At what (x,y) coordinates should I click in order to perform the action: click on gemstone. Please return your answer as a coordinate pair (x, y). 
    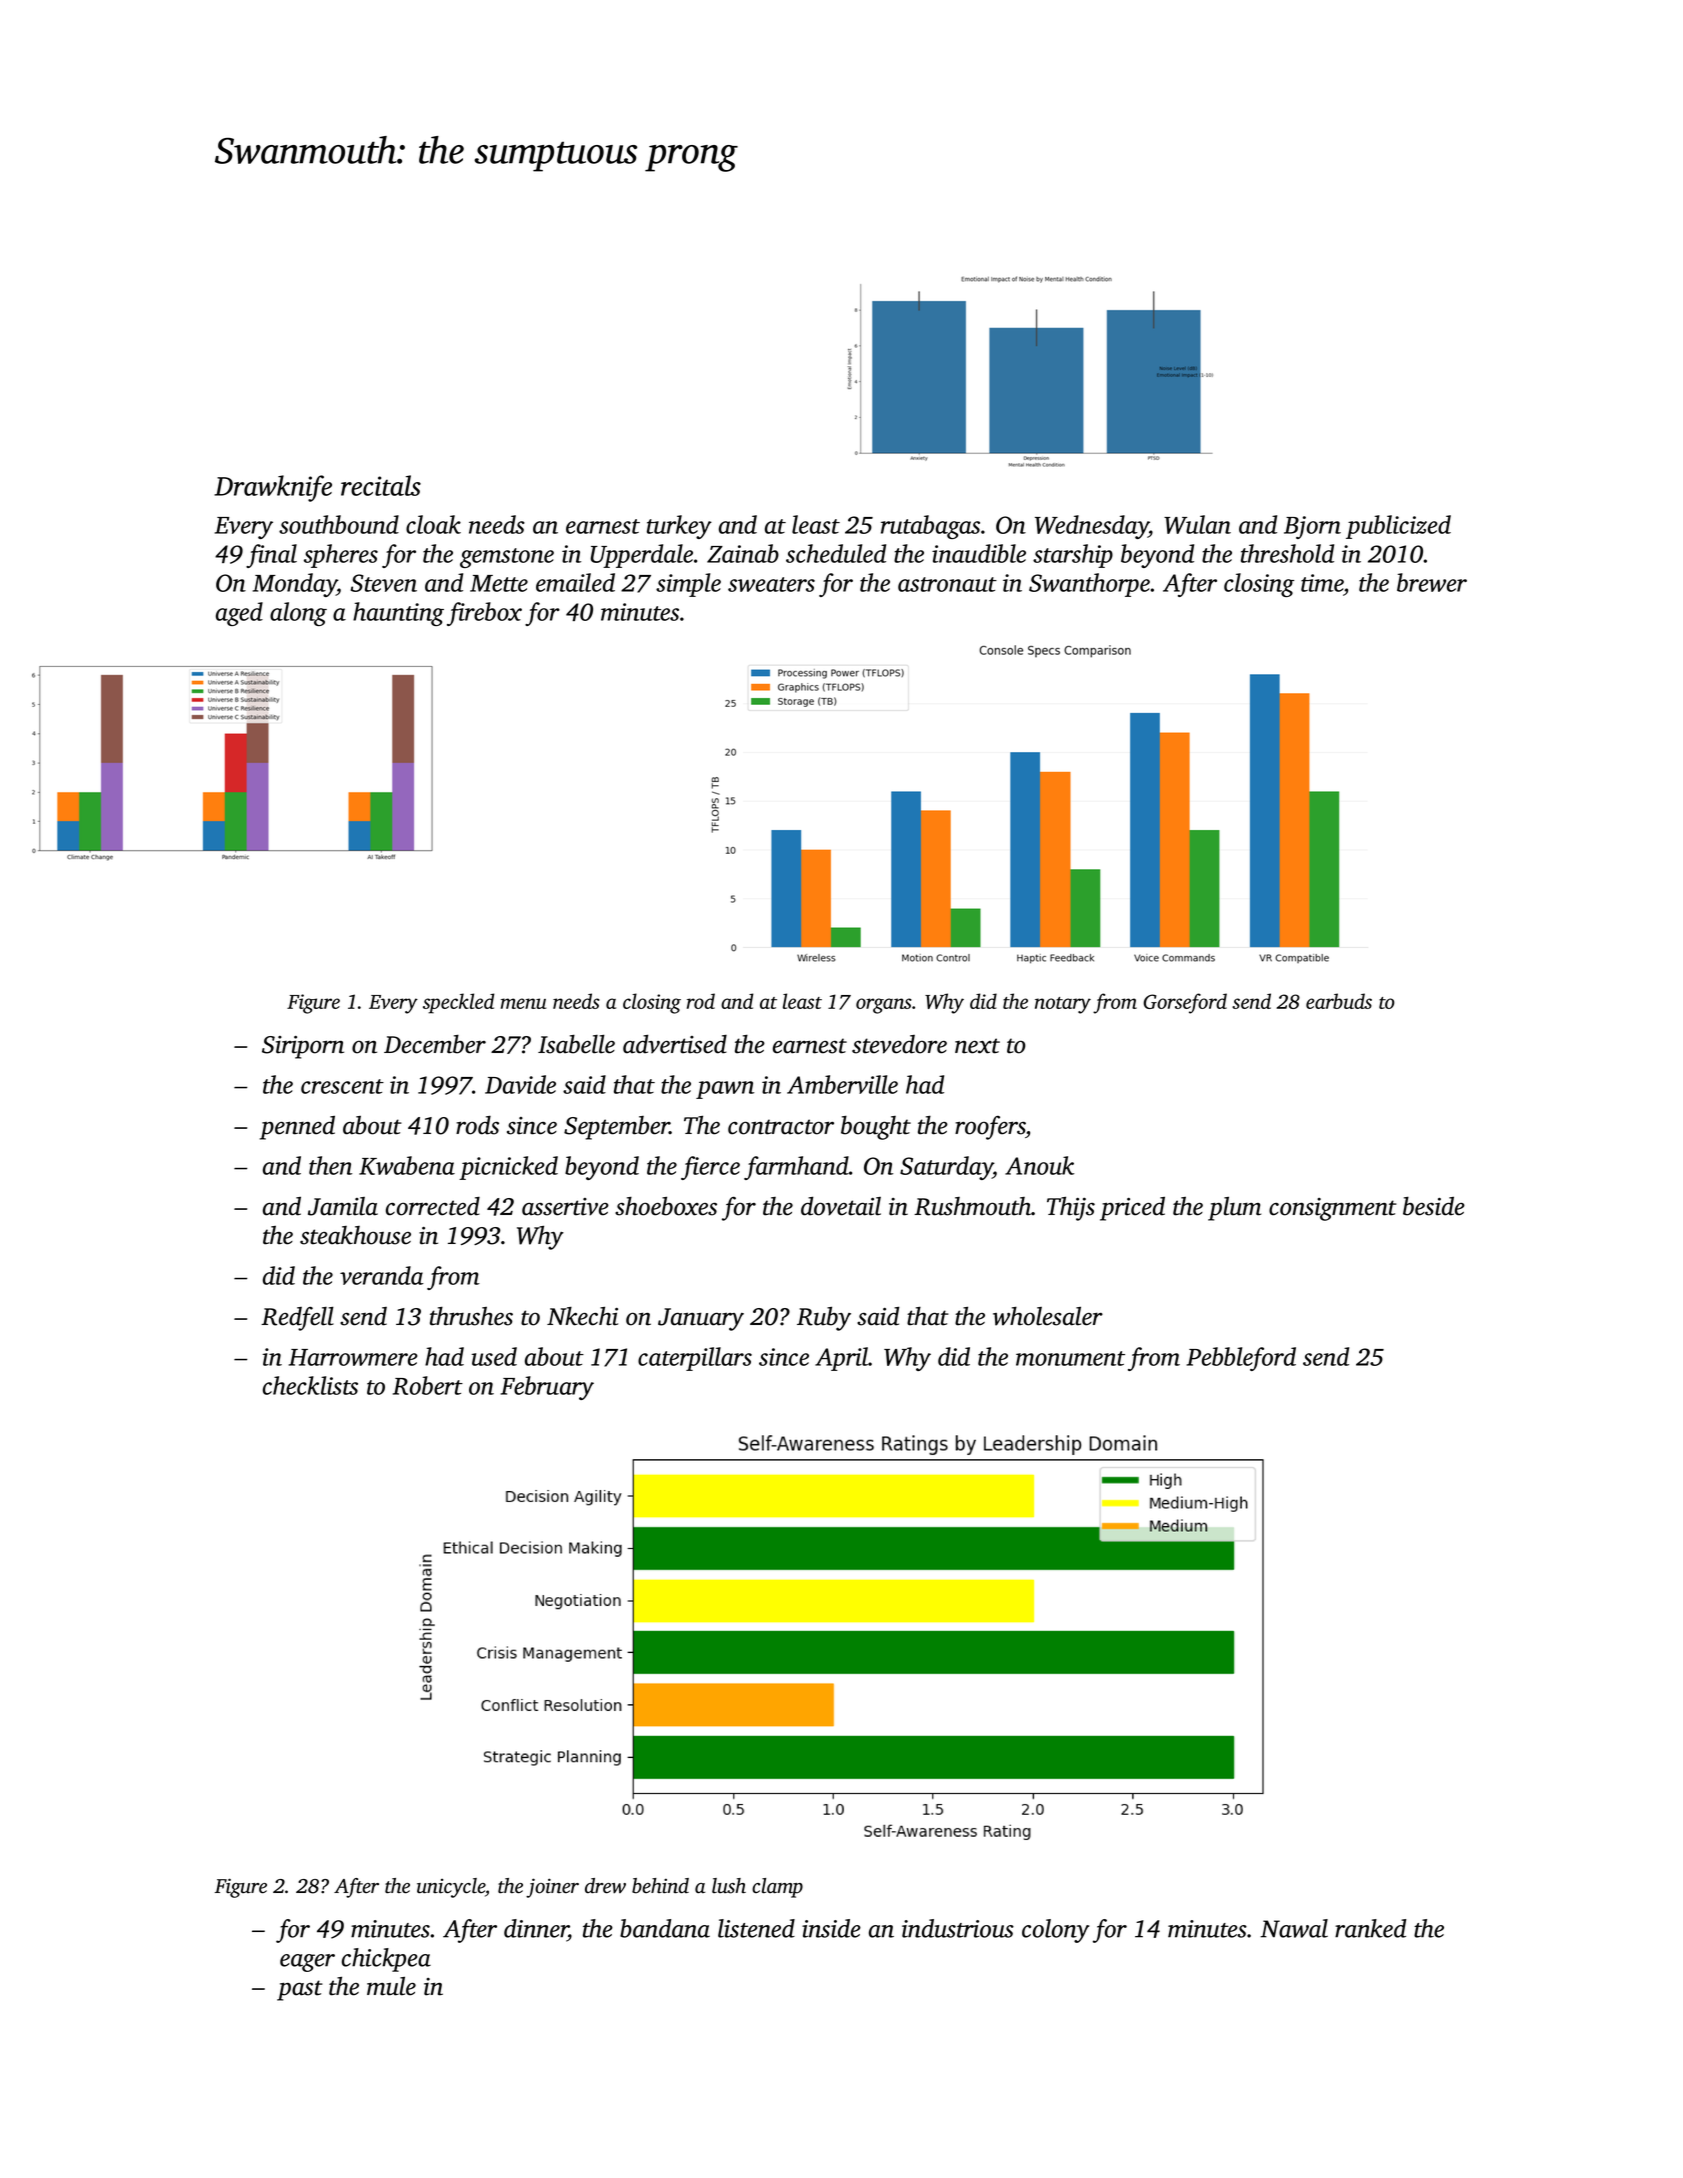
    Looking at the image, I should click on (507, 558).
